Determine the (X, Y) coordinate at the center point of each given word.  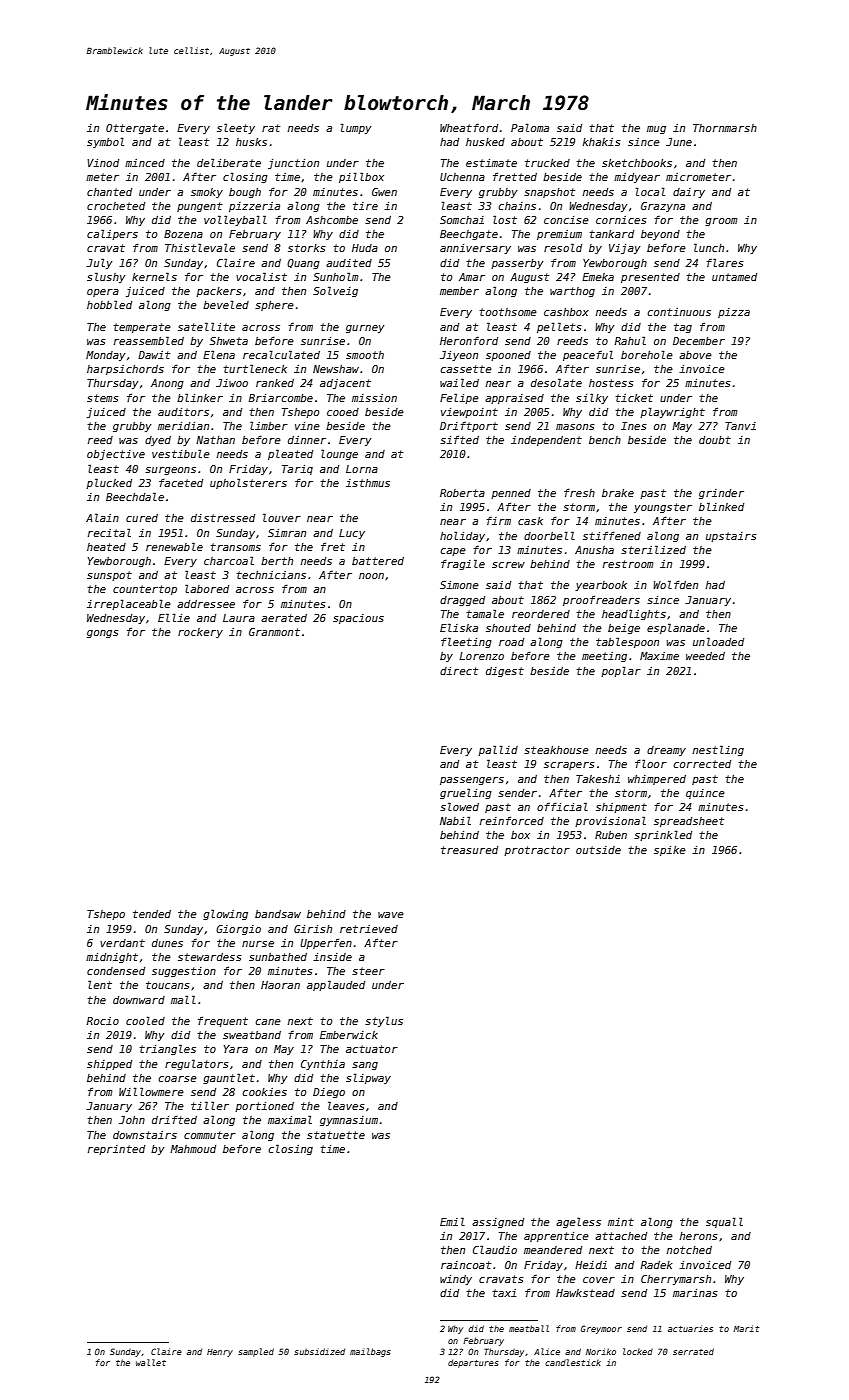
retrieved (369, 929)
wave (391, 915)
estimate (491, 163)
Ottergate (135, 129)
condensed (116, 971)
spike (670, 851)
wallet (151, 1362)
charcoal (229, 560)
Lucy (352, 534)
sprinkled (663, 835)
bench (605, 440)
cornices (621, 220)
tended (152, 914)
